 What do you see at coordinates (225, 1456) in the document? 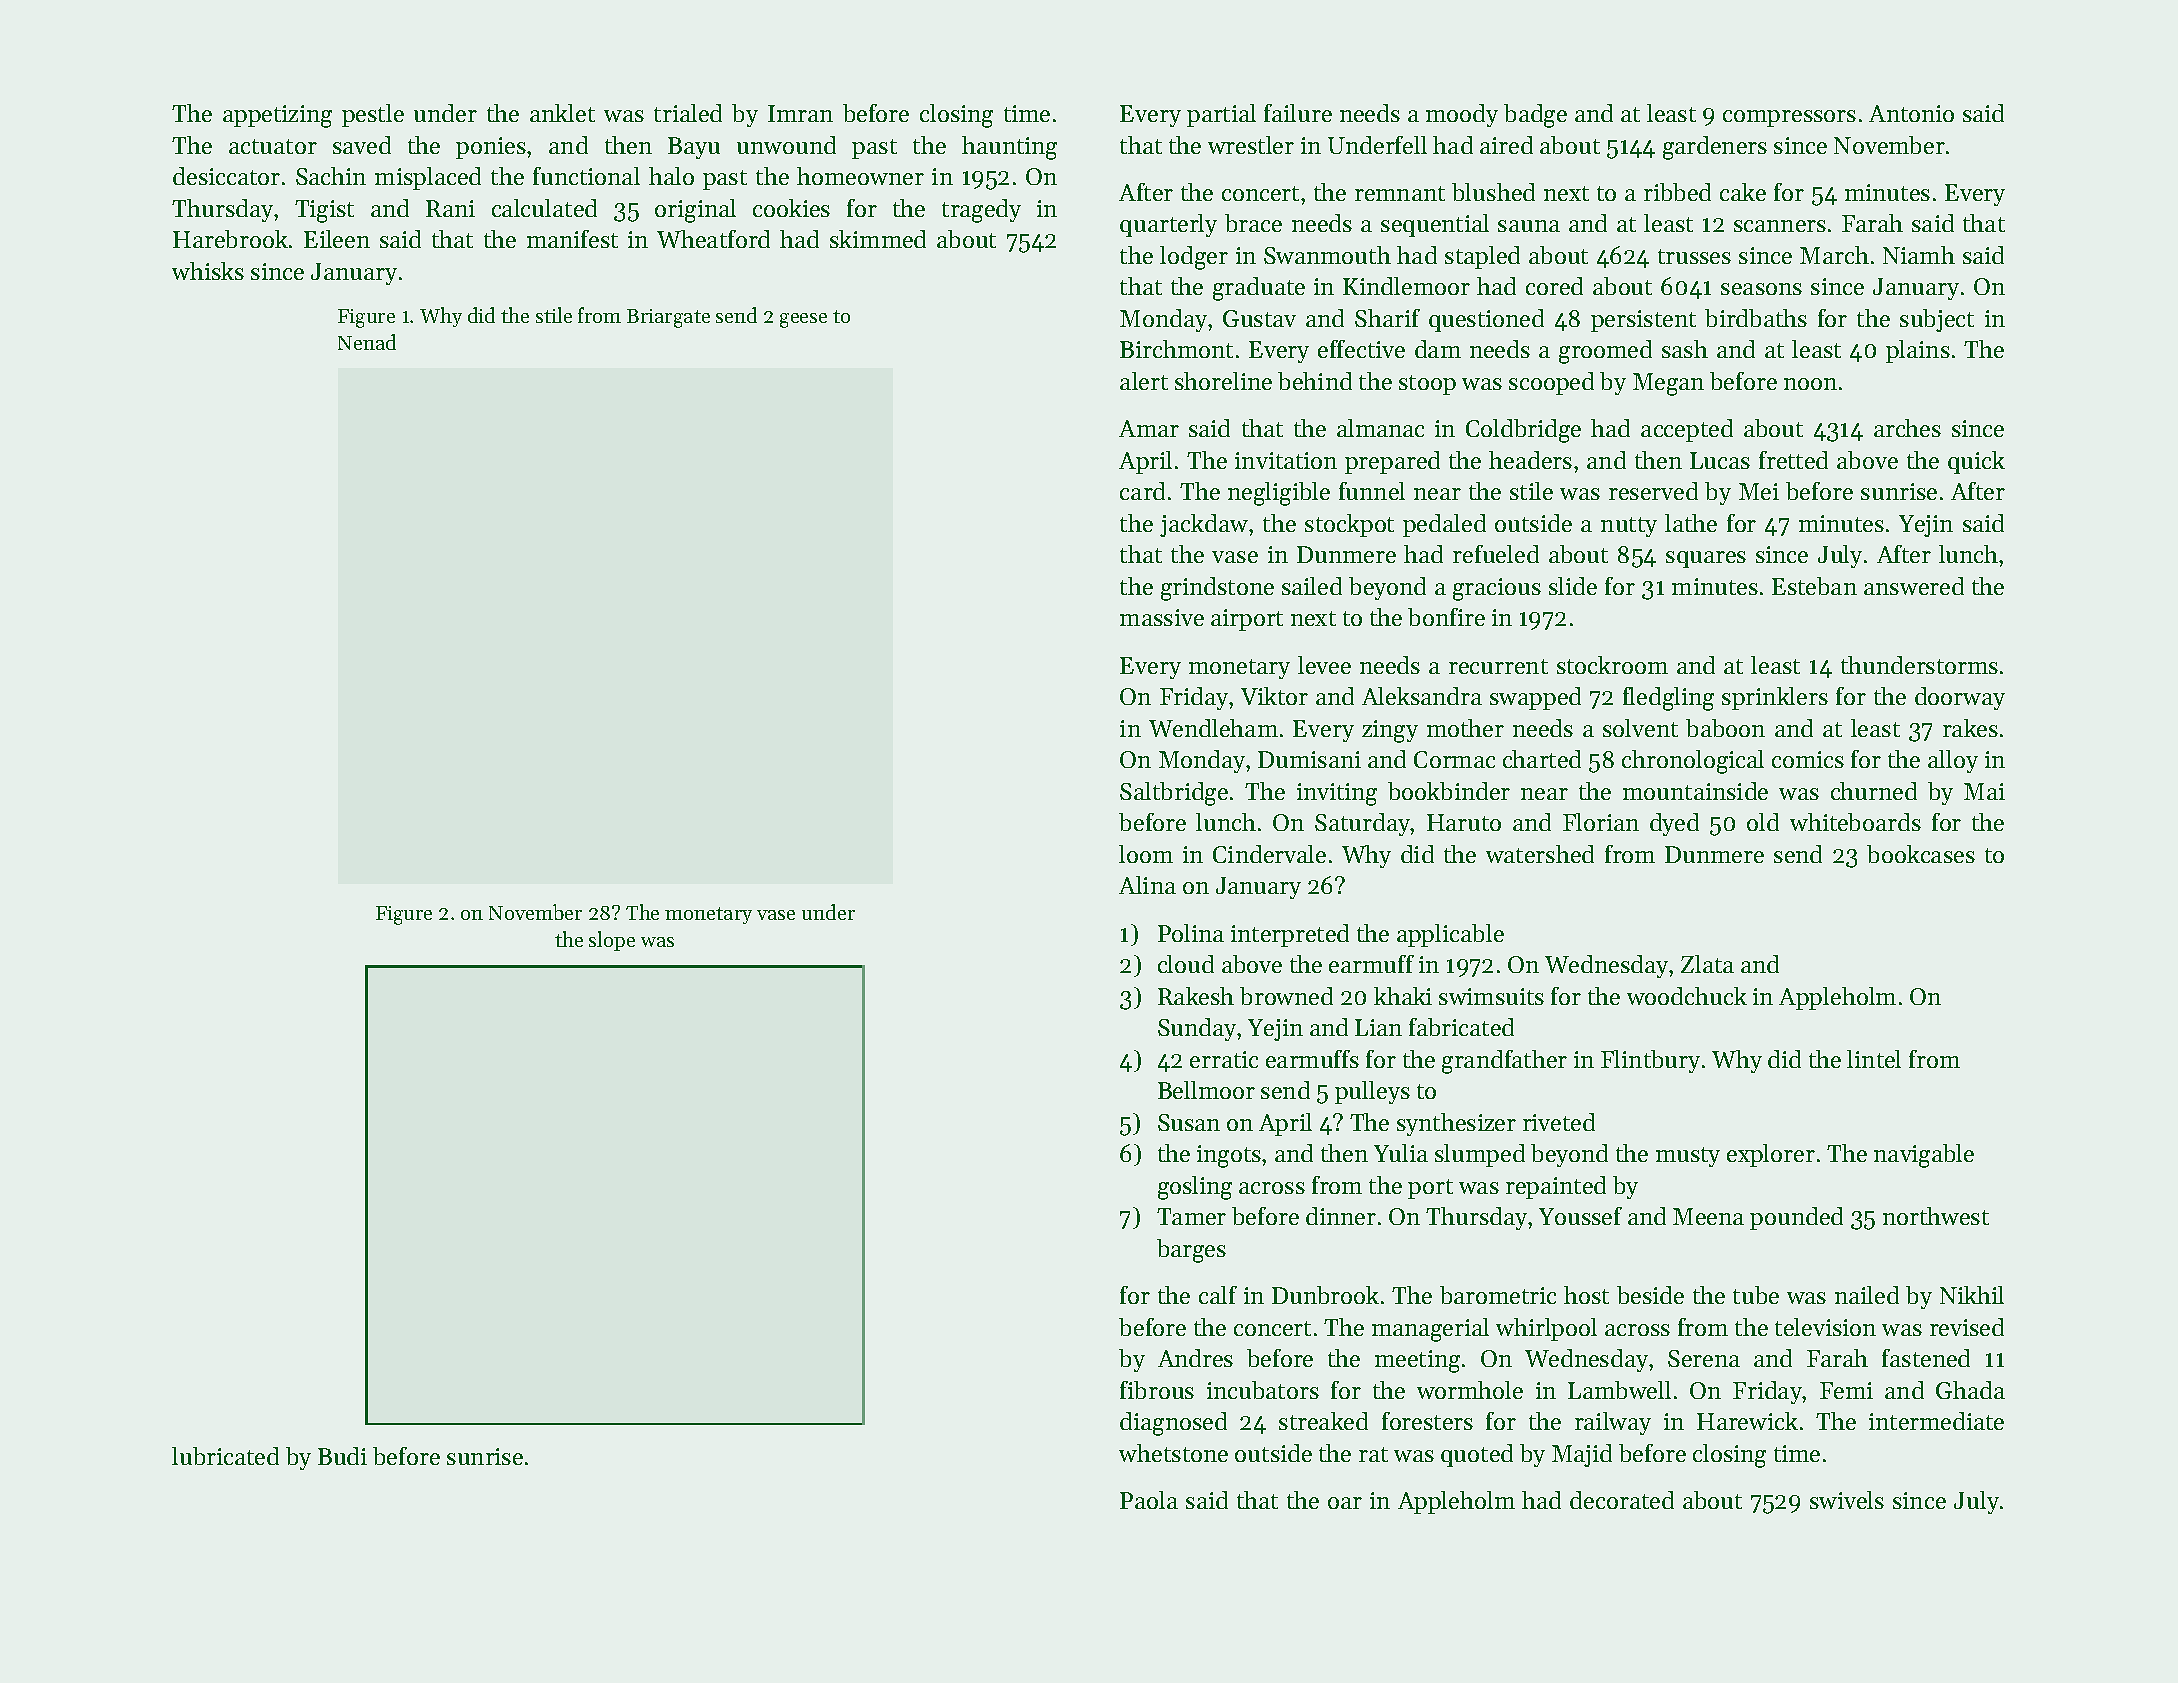
I see `lubricated` at bounding box center [225, 1456].
